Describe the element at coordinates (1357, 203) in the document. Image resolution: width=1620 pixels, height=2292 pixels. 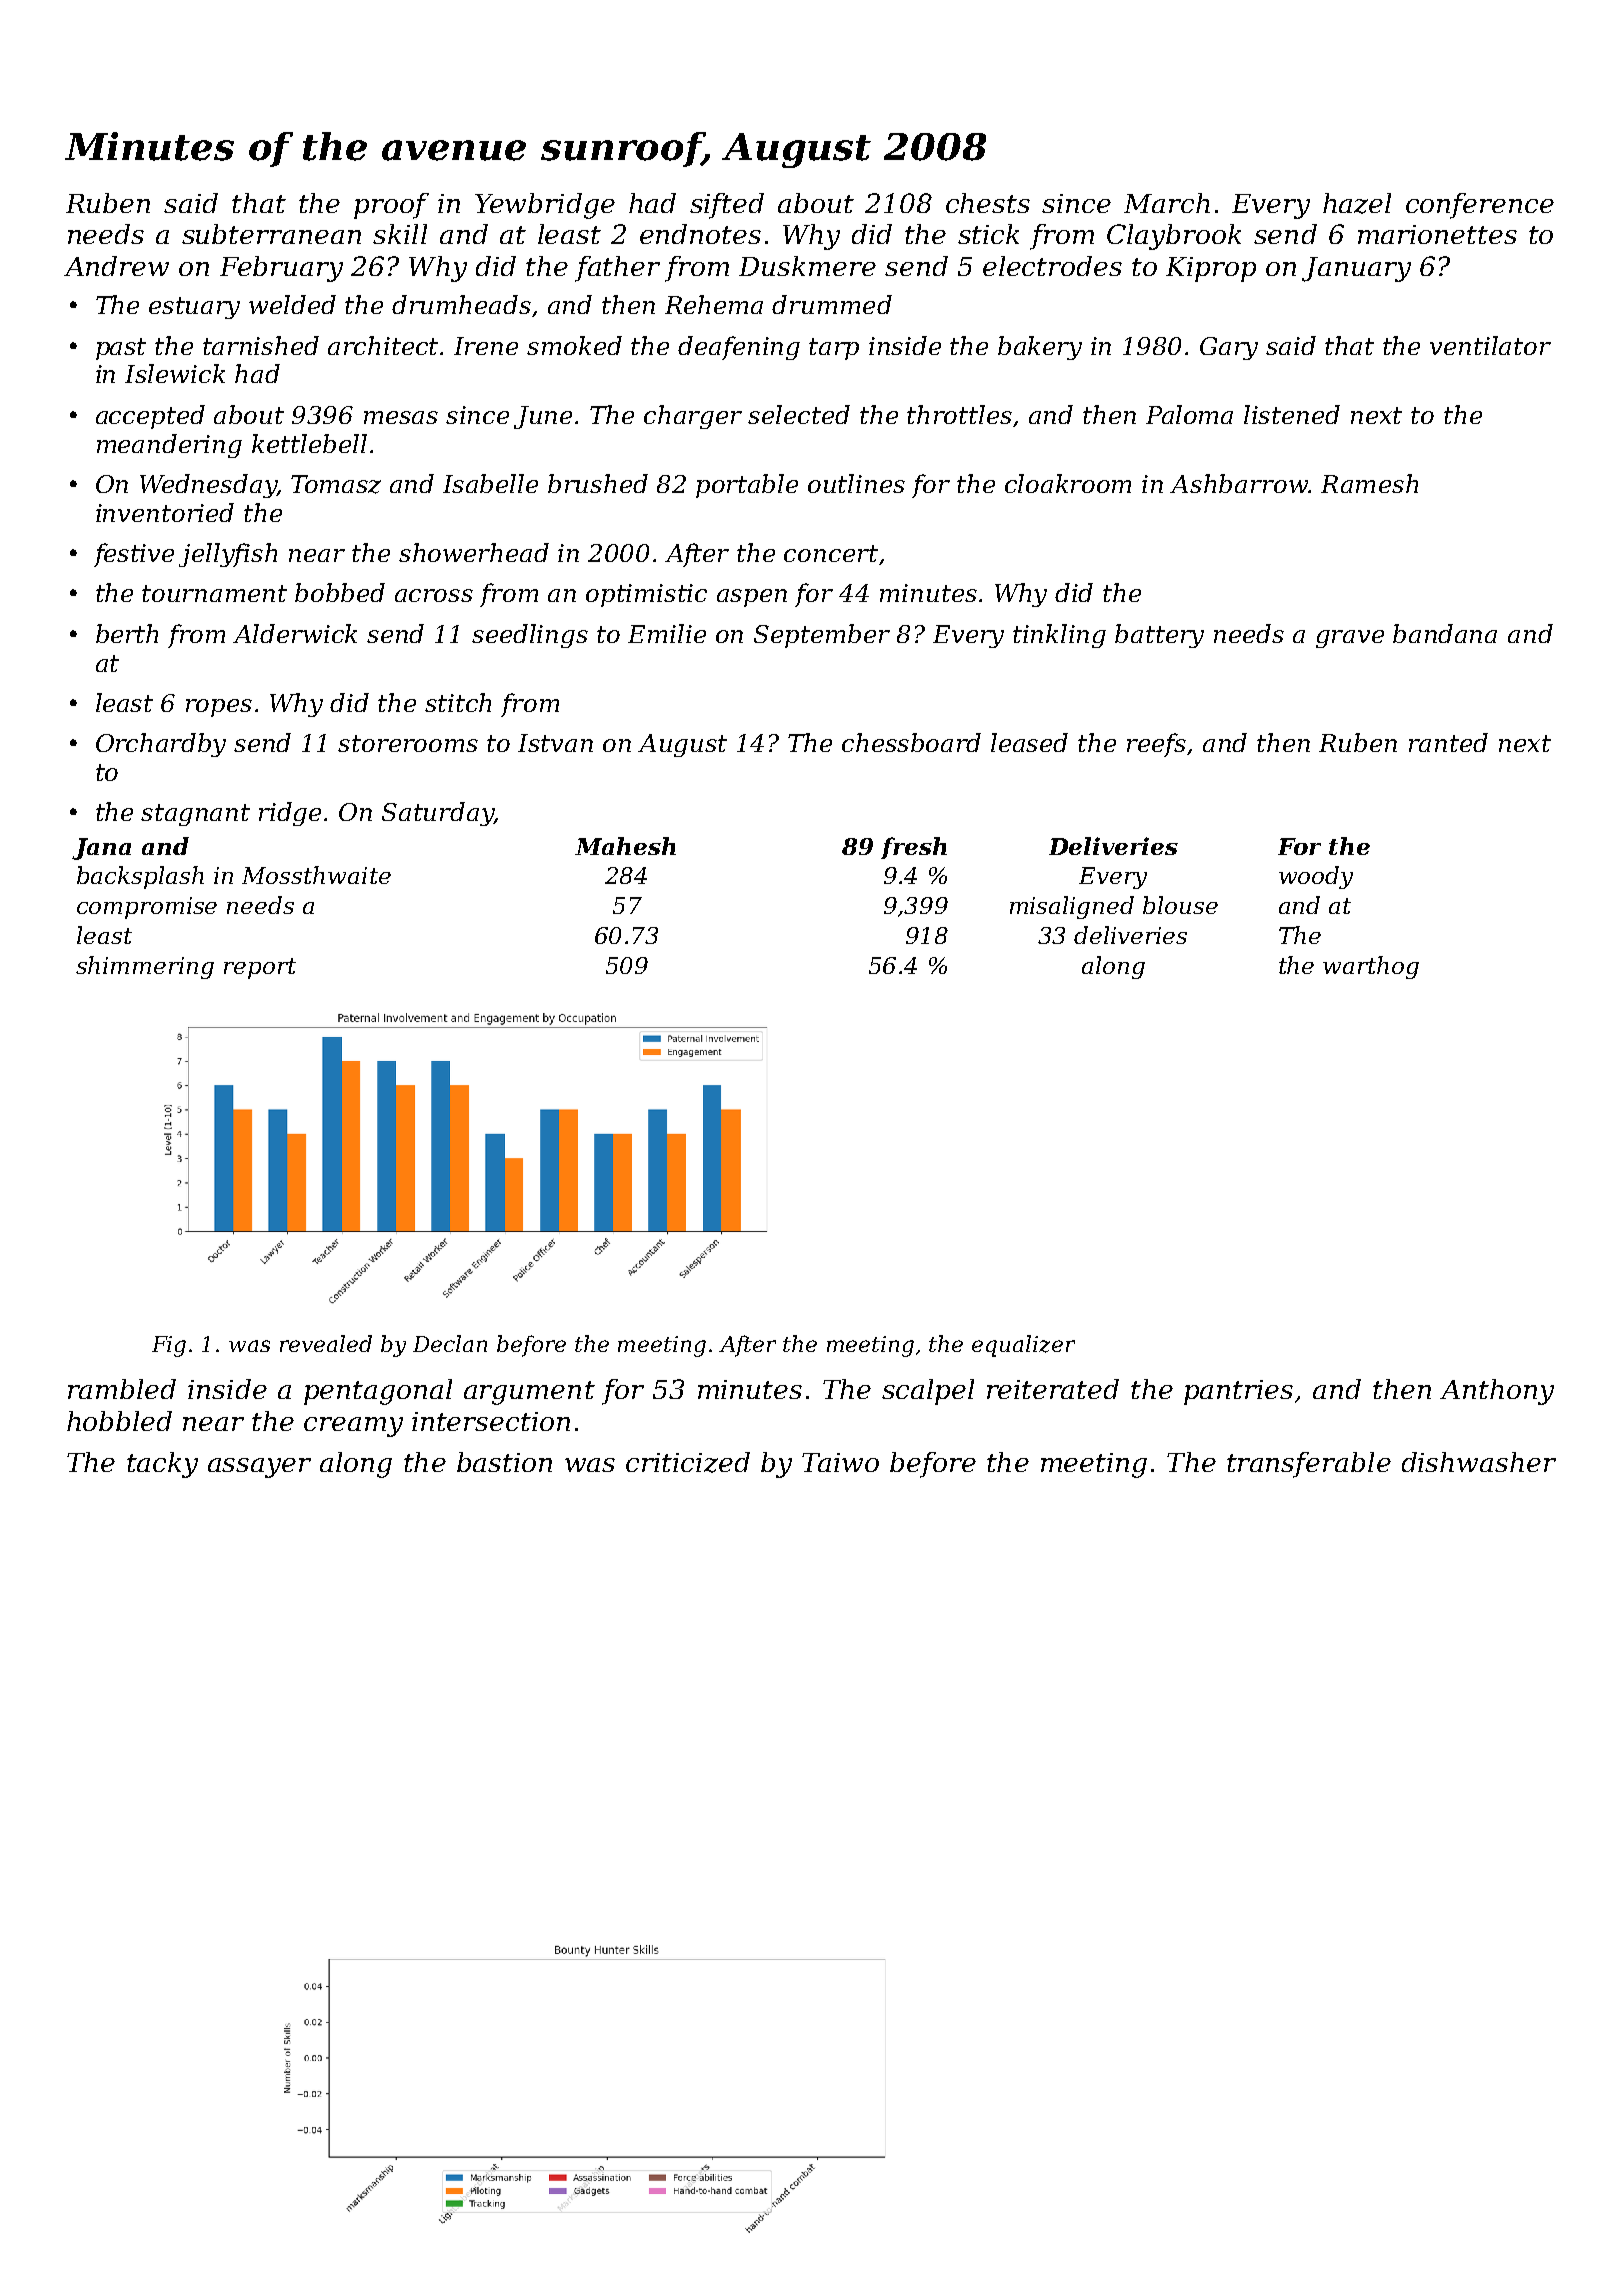
I see `hazel` at that location.
